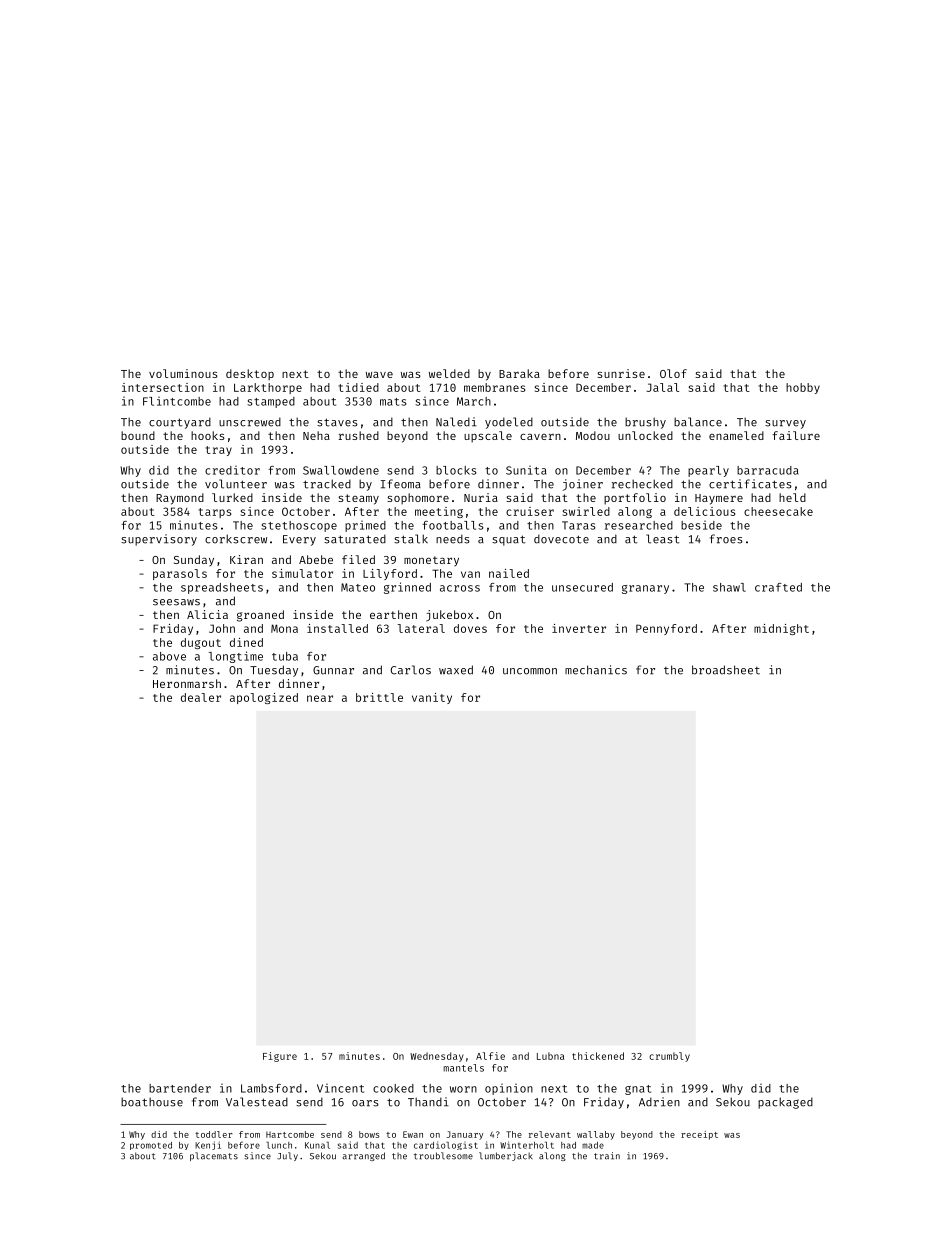 The image size is (952, 1233). Describe the element at coordinates (785, 424) in the document. I see `survey` at that location.
